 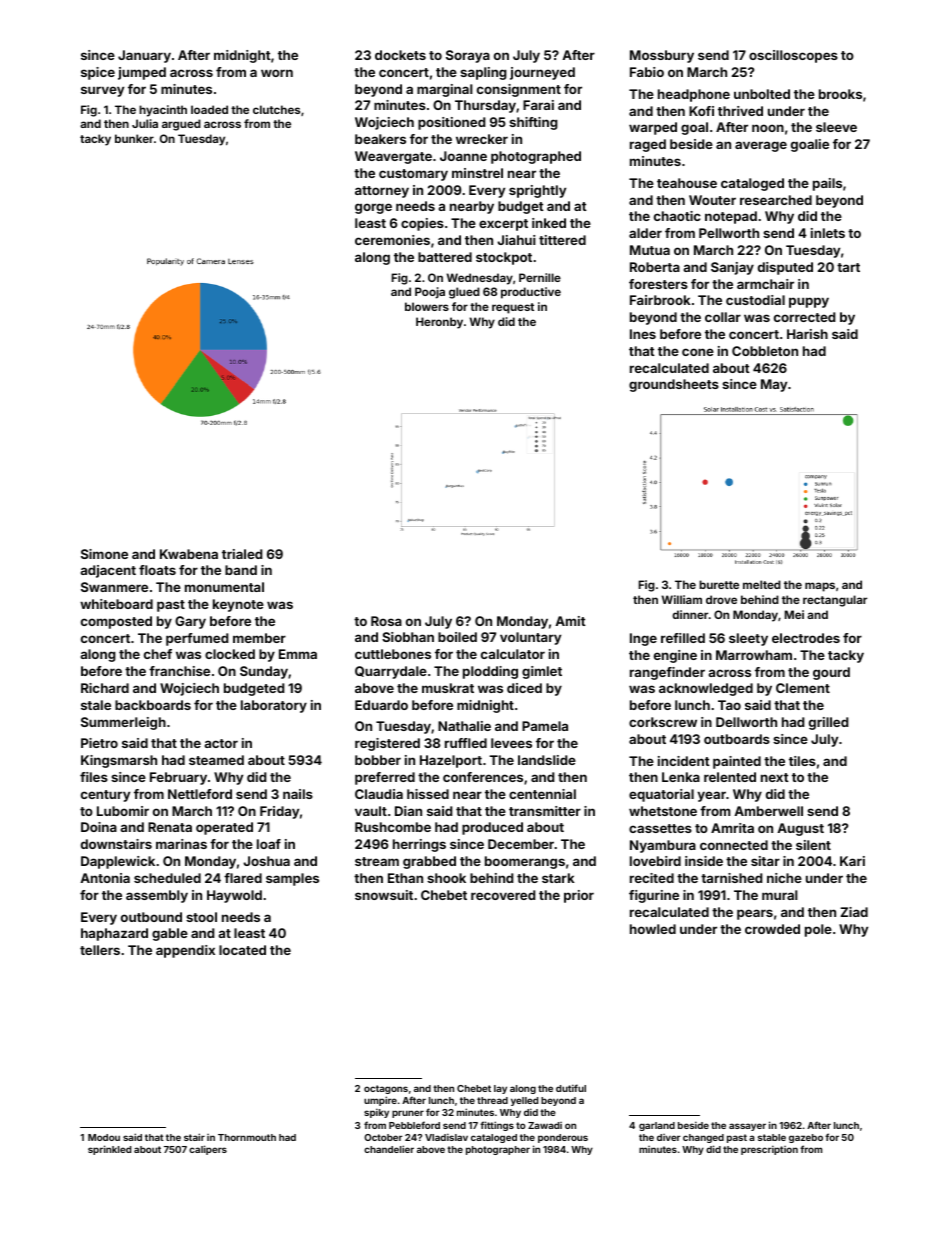 I want to click on Cobbleton, so click(x=765, y=351).
